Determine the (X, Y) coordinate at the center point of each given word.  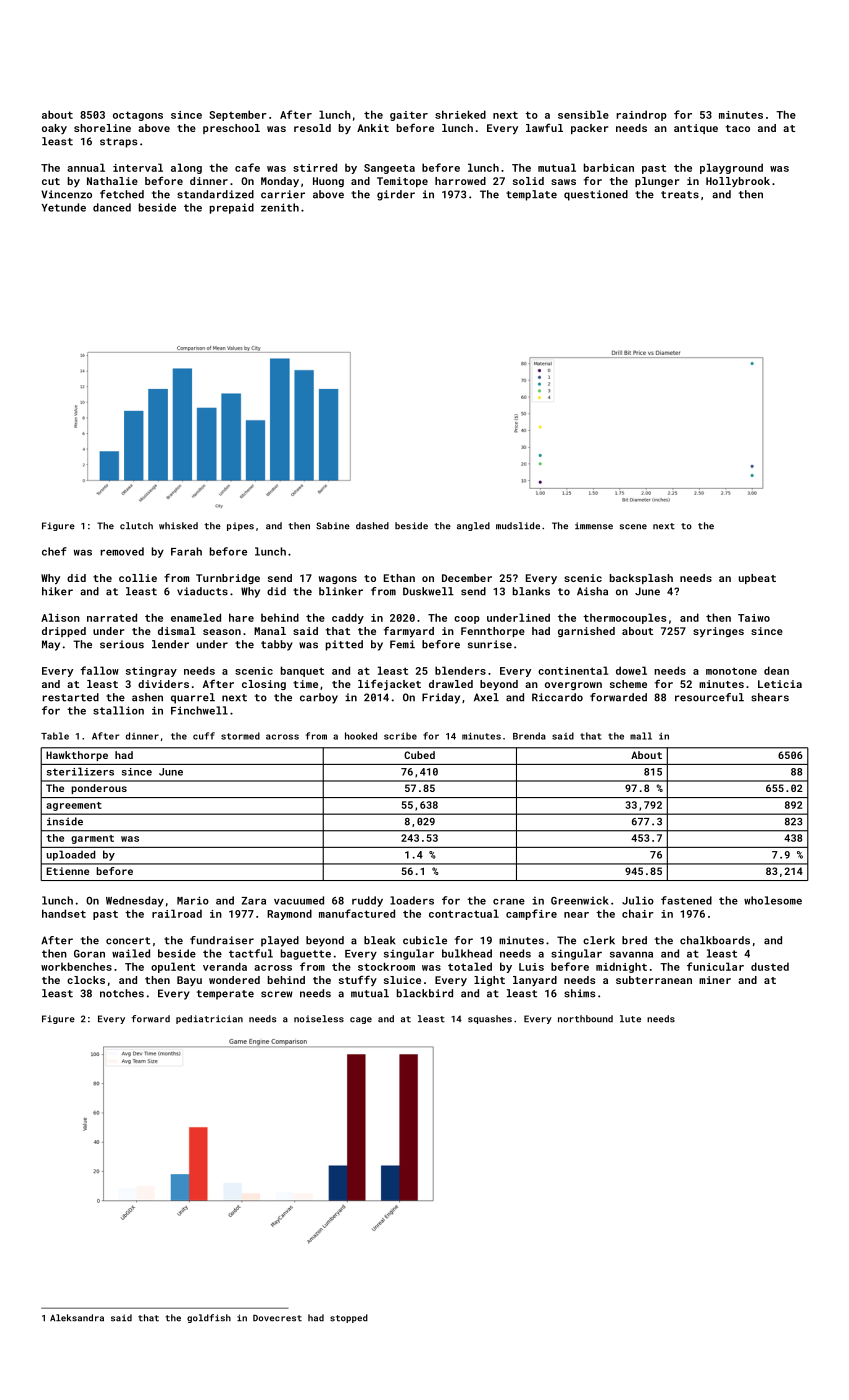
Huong (328, 182)
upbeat (757, 579)
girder (396, 195)
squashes (490, 1019)
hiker (57, 591)
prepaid (232, 208)
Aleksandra (77, 1318)
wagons (338, 580)
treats (680, 195)
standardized (215, 194)
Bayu (189, 981)
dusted (770, 966)
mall (641, 736)
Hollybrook (738, 182)
